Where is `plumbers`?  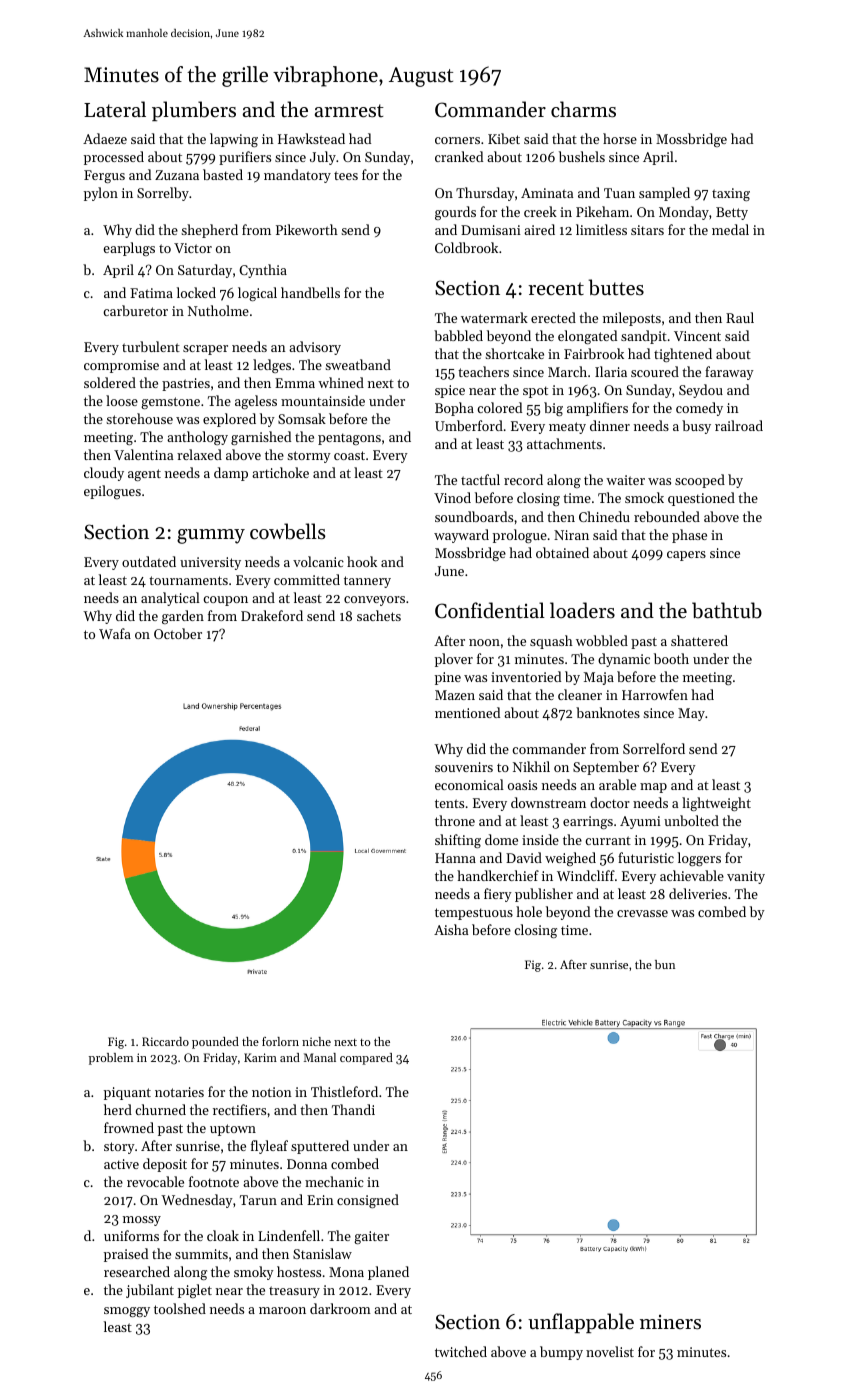
plumbers is located at coordinates (194, 111).
